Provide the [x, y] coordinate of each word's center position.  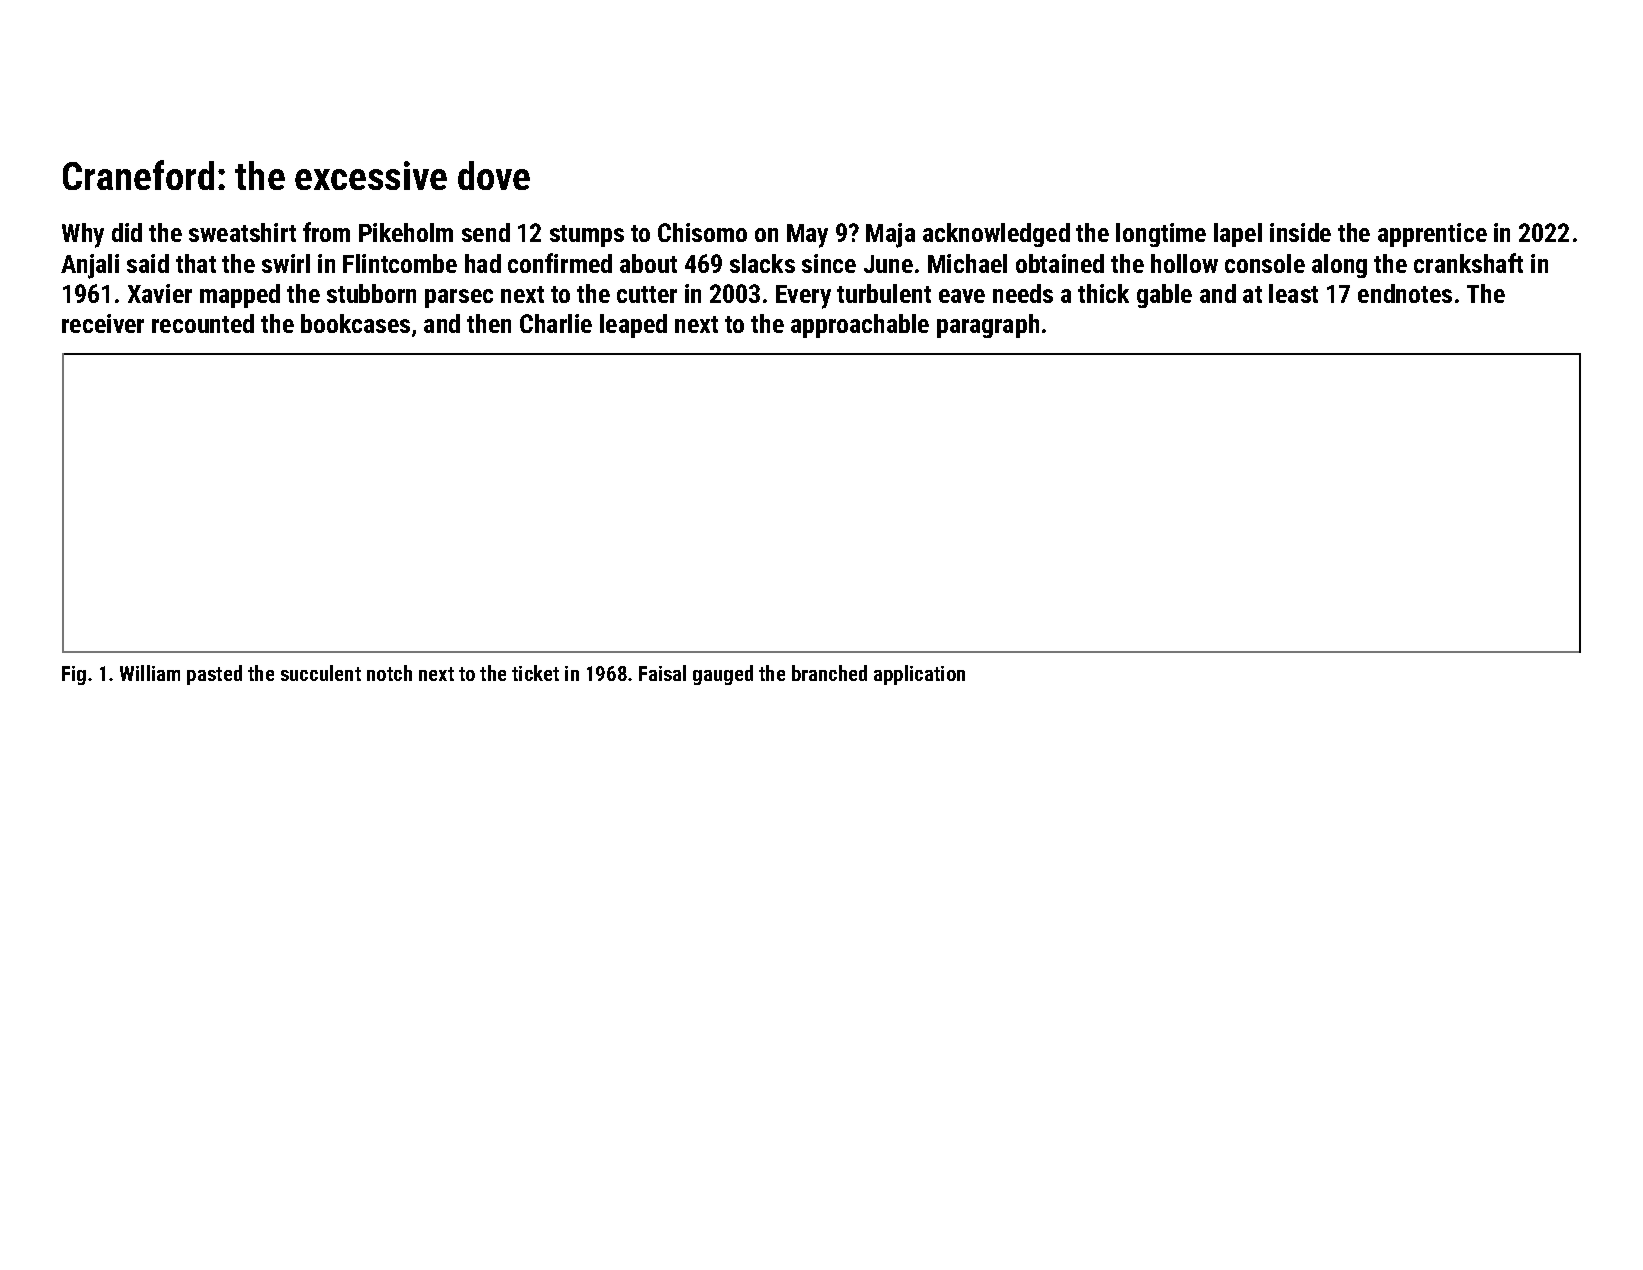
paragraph [988, 326]
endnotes [1405, 293]
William [150, 673]
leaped [633, 326]
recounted [203, 323]
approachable [860, 326]
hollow [1184, 263]
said [148, 263]
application [919, 675]
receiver [103, 323]
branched [829, 673]
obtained [1060, 263]
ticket [535, 673]
